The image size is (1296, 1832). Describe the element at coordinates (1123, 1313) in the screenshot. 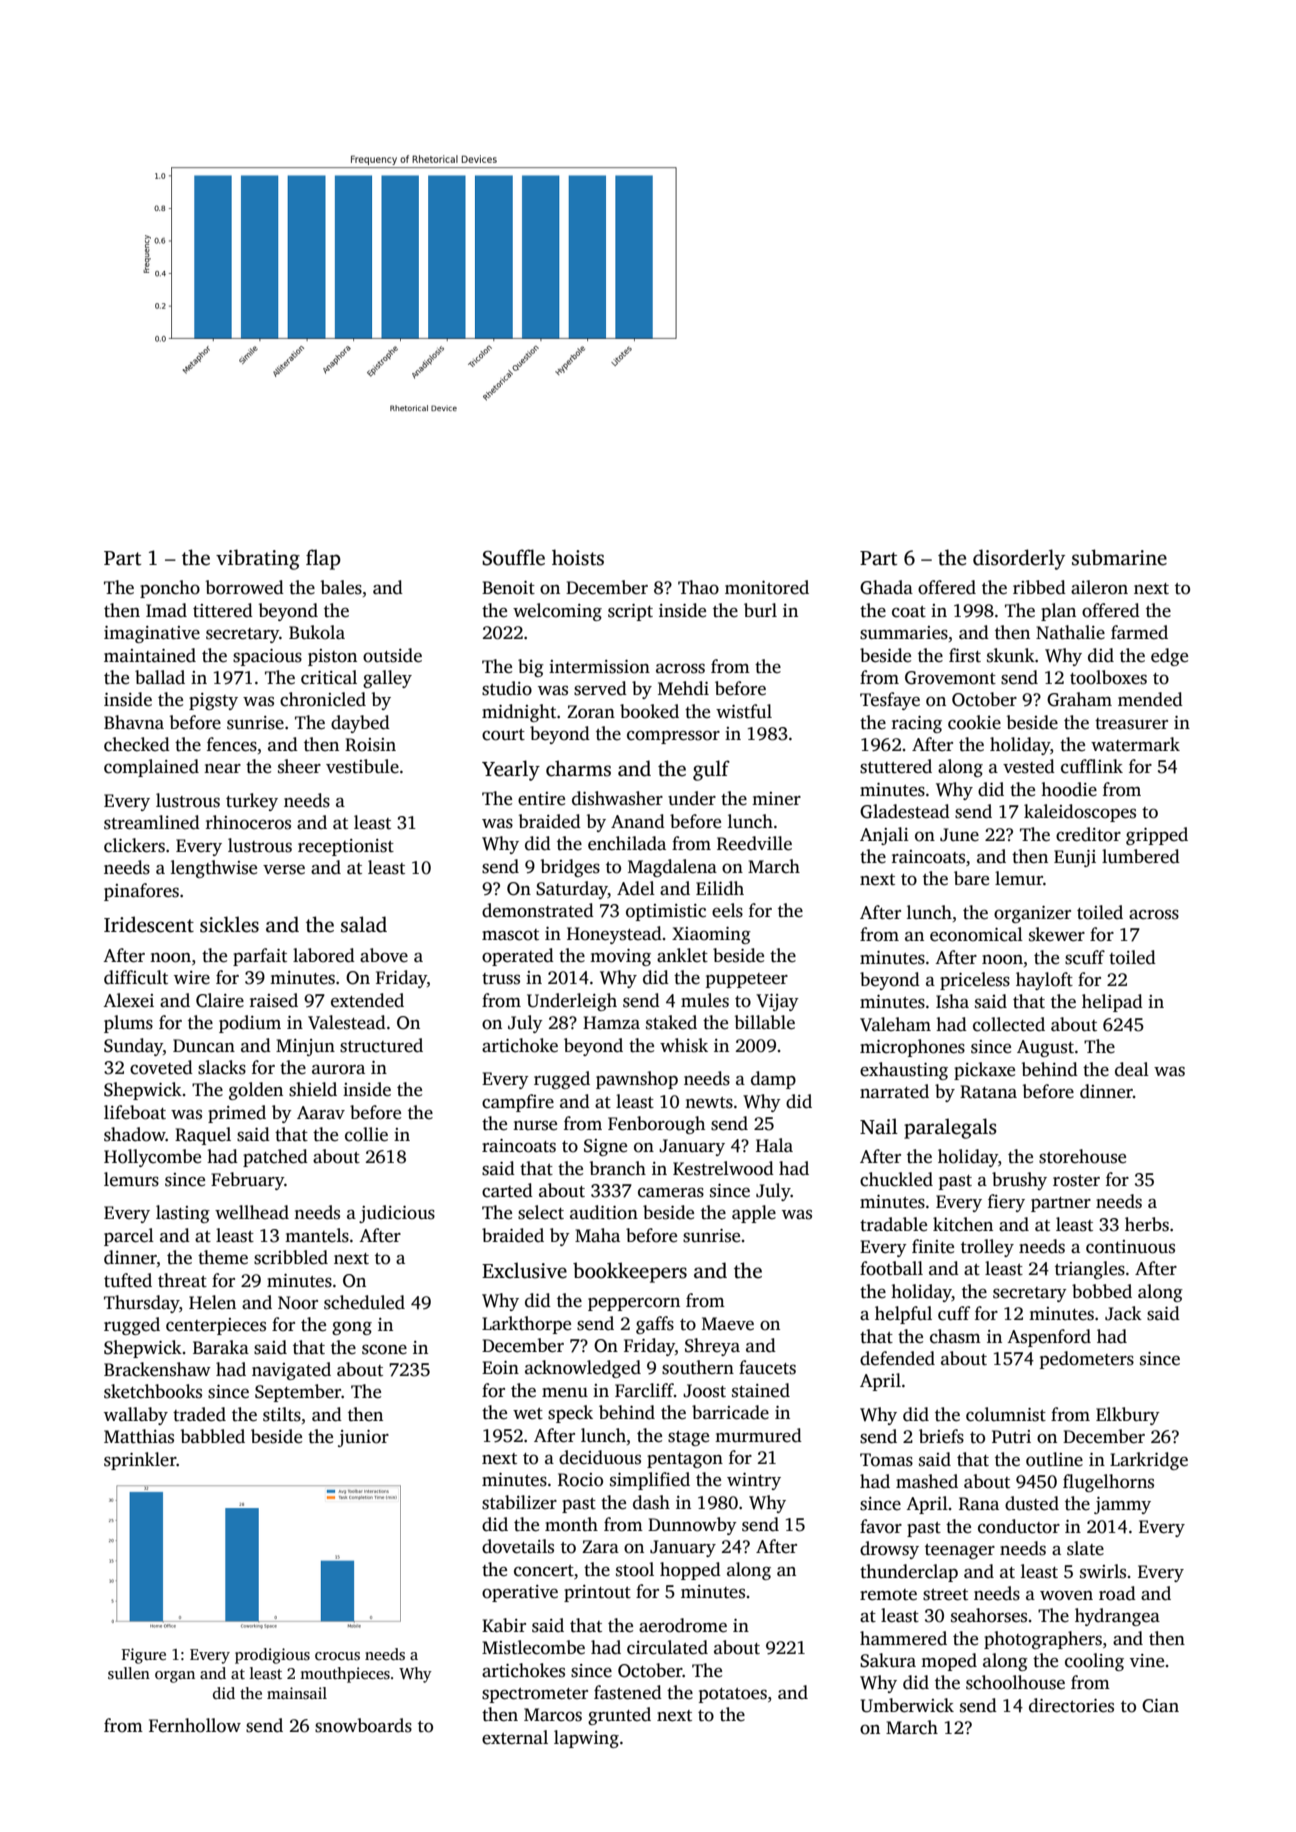

I see `Jack` at that location.
